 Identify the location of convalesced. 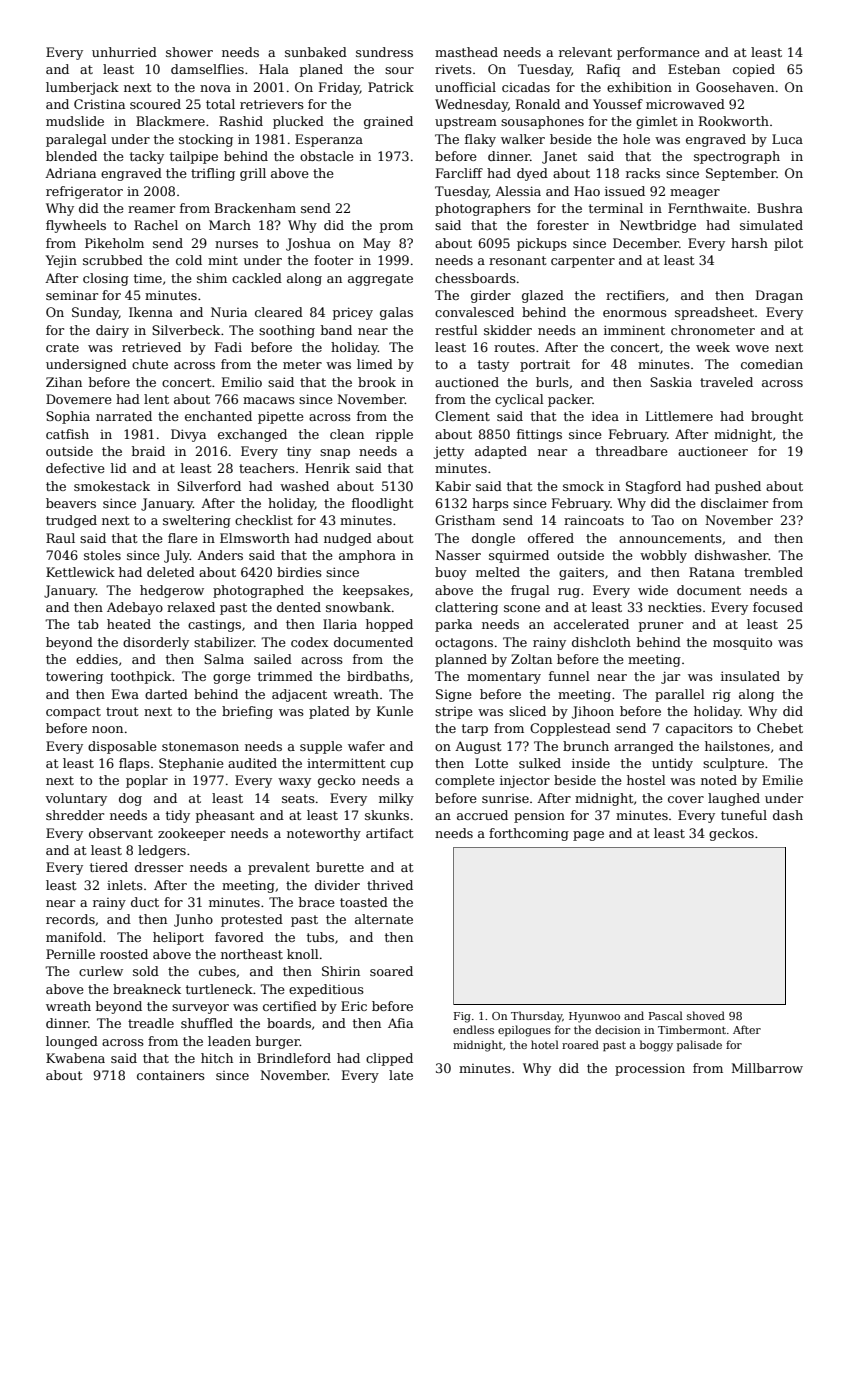
(474, 312).
